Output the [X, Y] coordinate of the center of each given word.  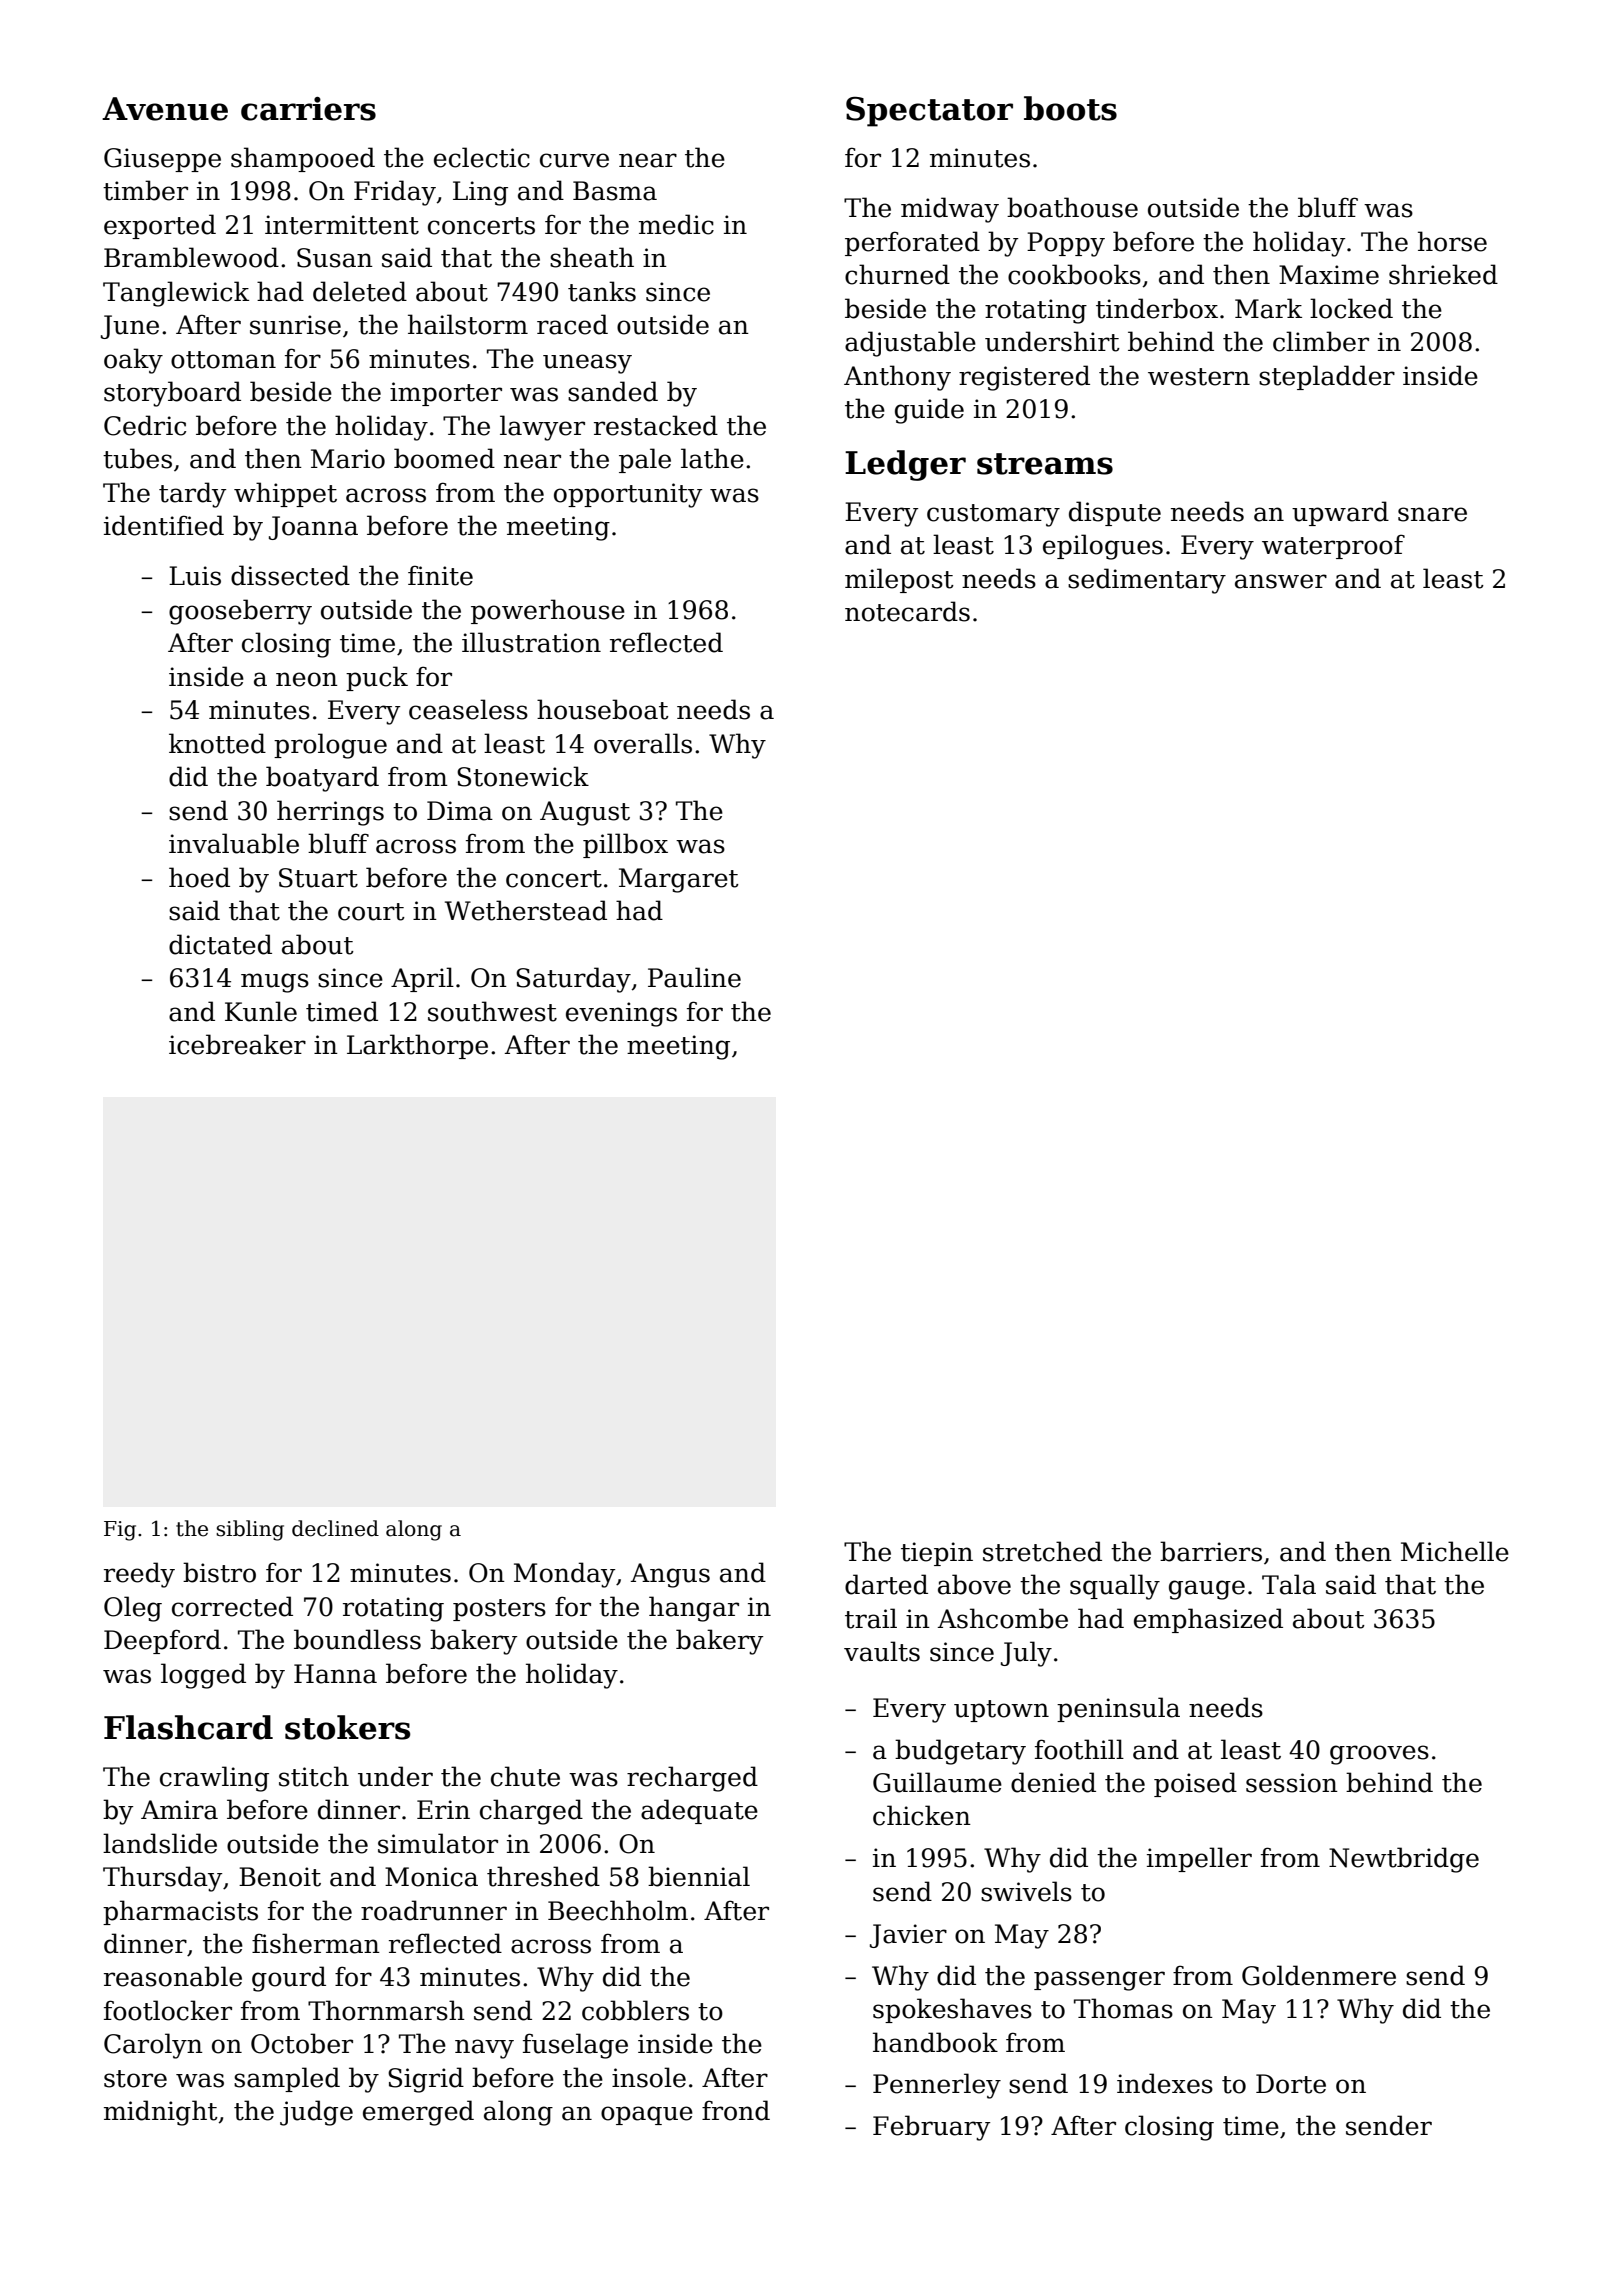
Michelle [1455, 1551]
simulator [438, 1843]
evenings [621, 1014]
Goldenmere [1319, 1975]
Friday [395, 193]
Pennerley [937, 2086]
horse [1452, 241]
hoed [199, 877]
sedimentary [1147, 581]
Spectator [929, 112]
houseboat [603, 709]
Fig [120, 1531]
